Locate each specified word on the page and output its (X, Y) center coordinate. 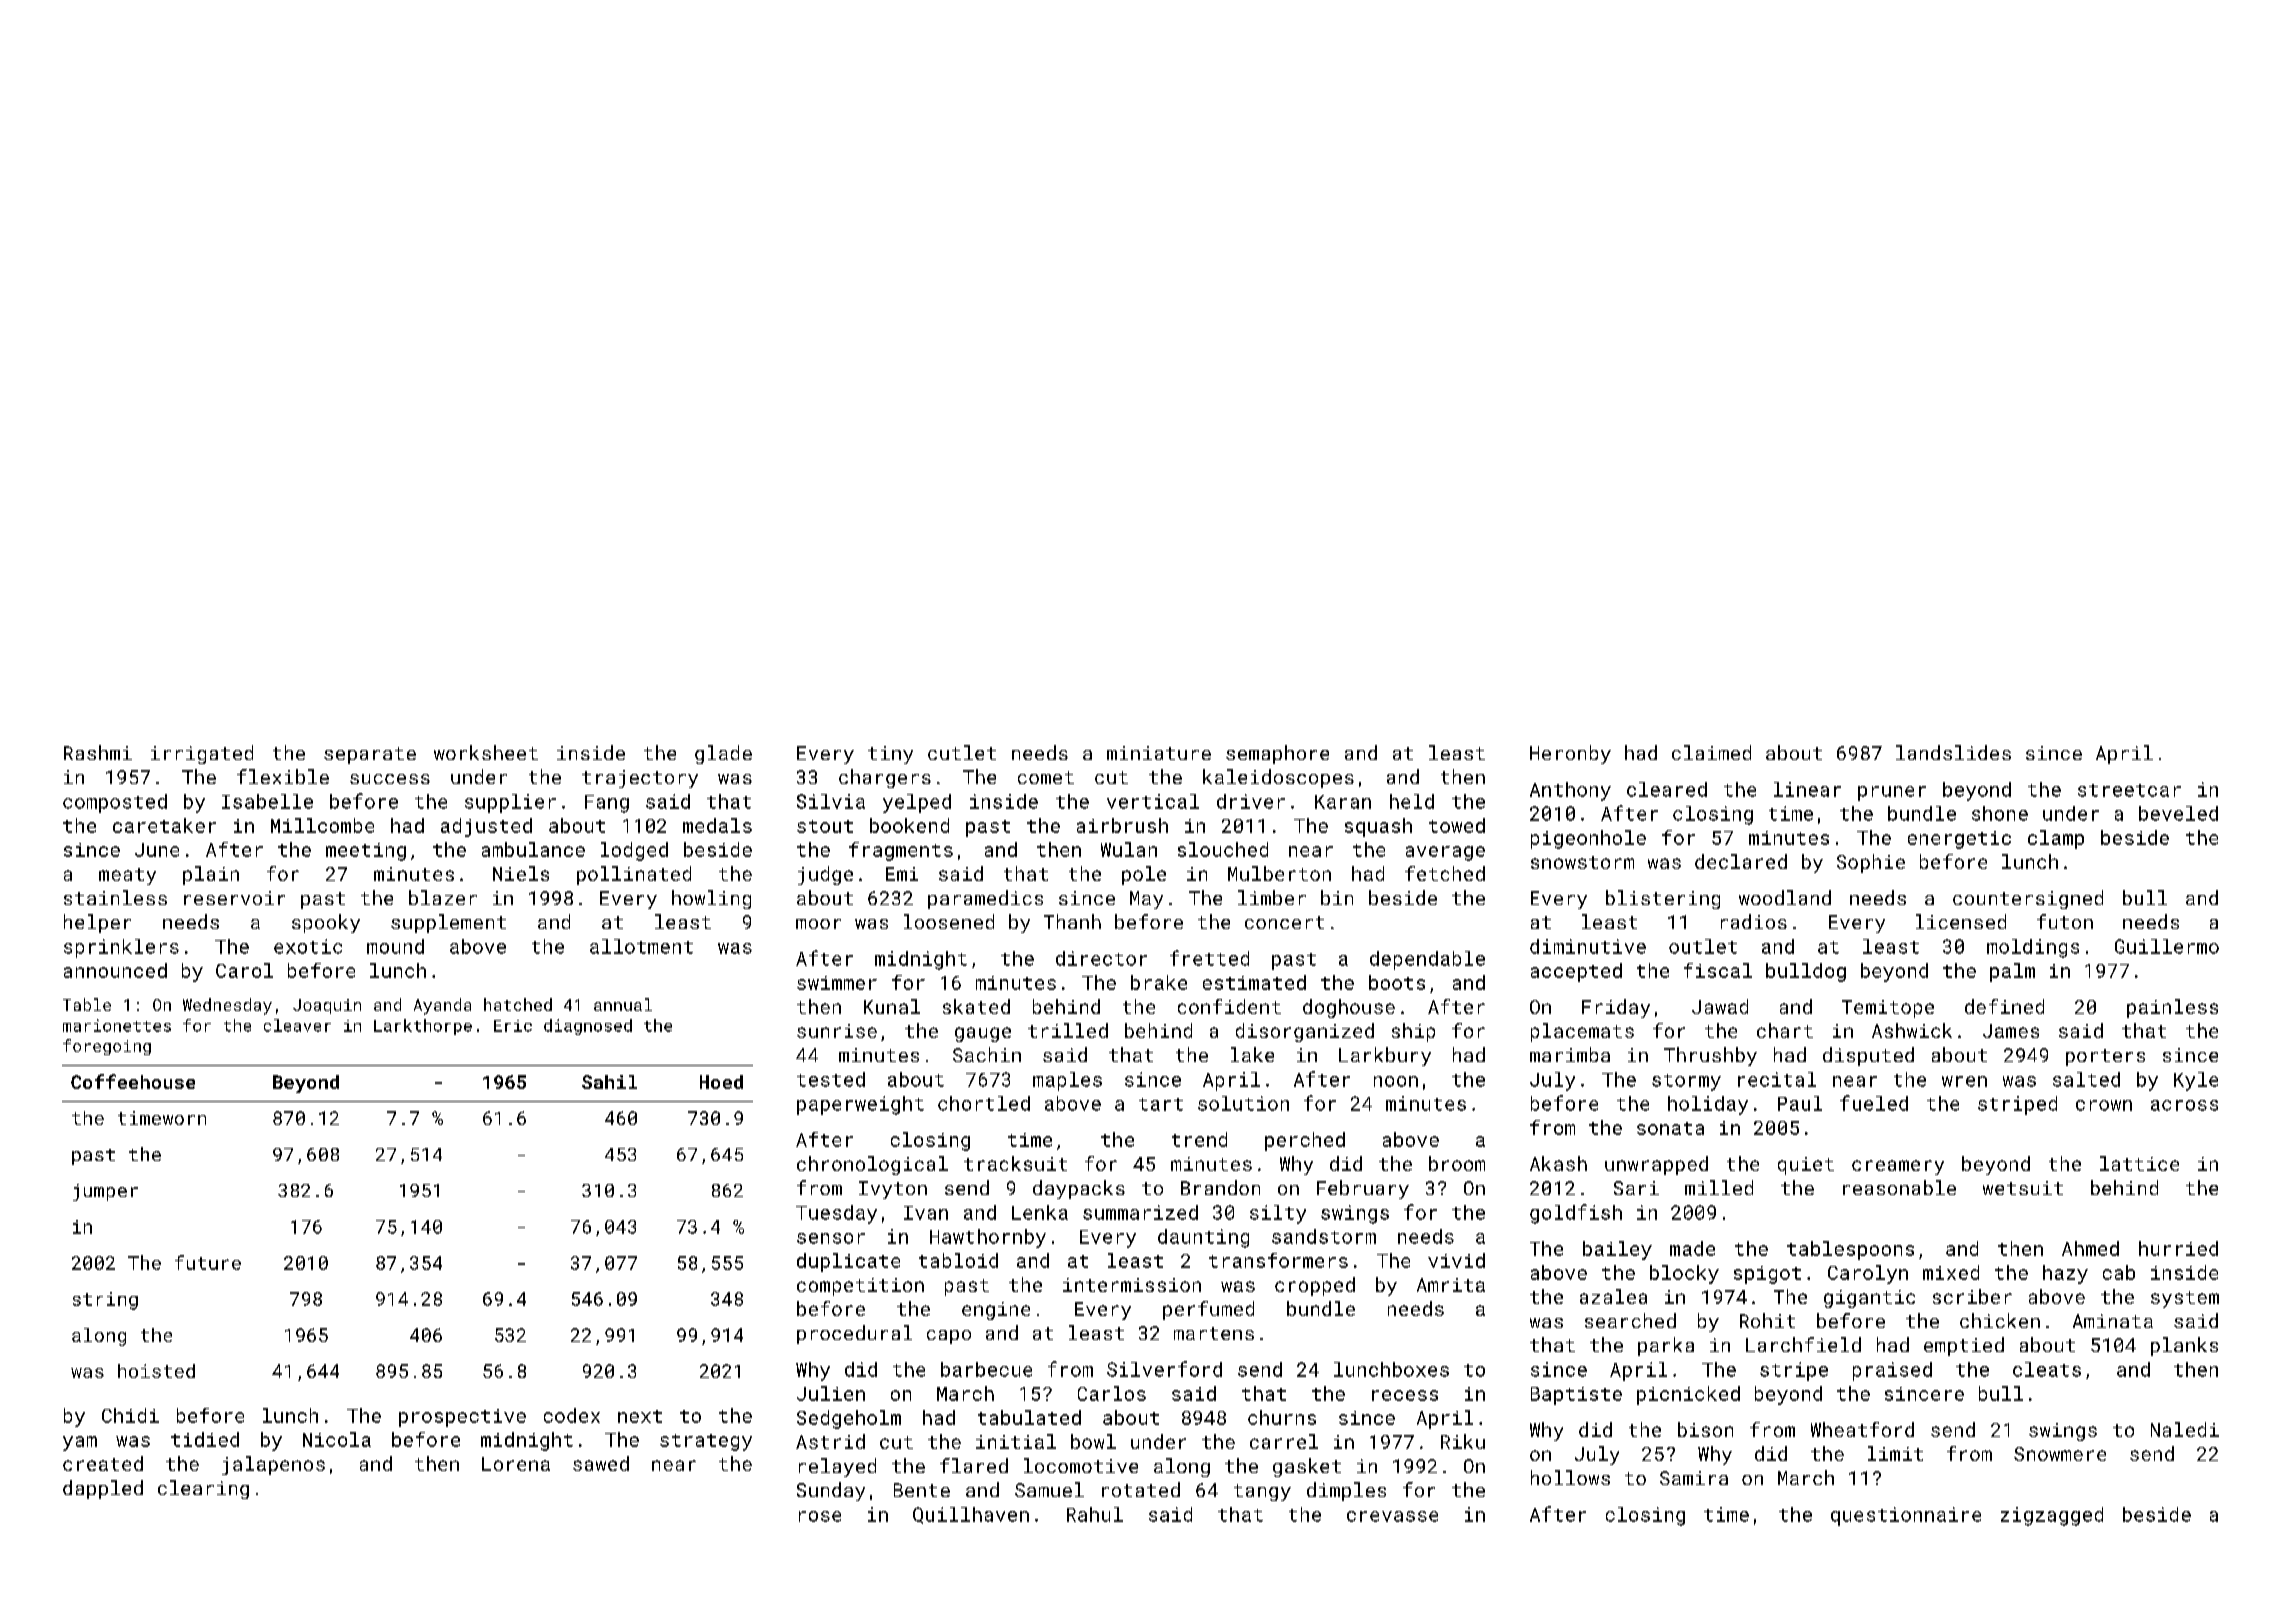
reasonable (1899, 1187)
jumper (105, 1192)
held (1412, 801)
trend (1199, 1139)
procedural (854, 1334)
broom (1457, 1163)
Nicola (337, 1439)
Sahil (609, 1082)
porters (2105, 1057)
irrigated (202, 754)
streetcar (2129, 790)
